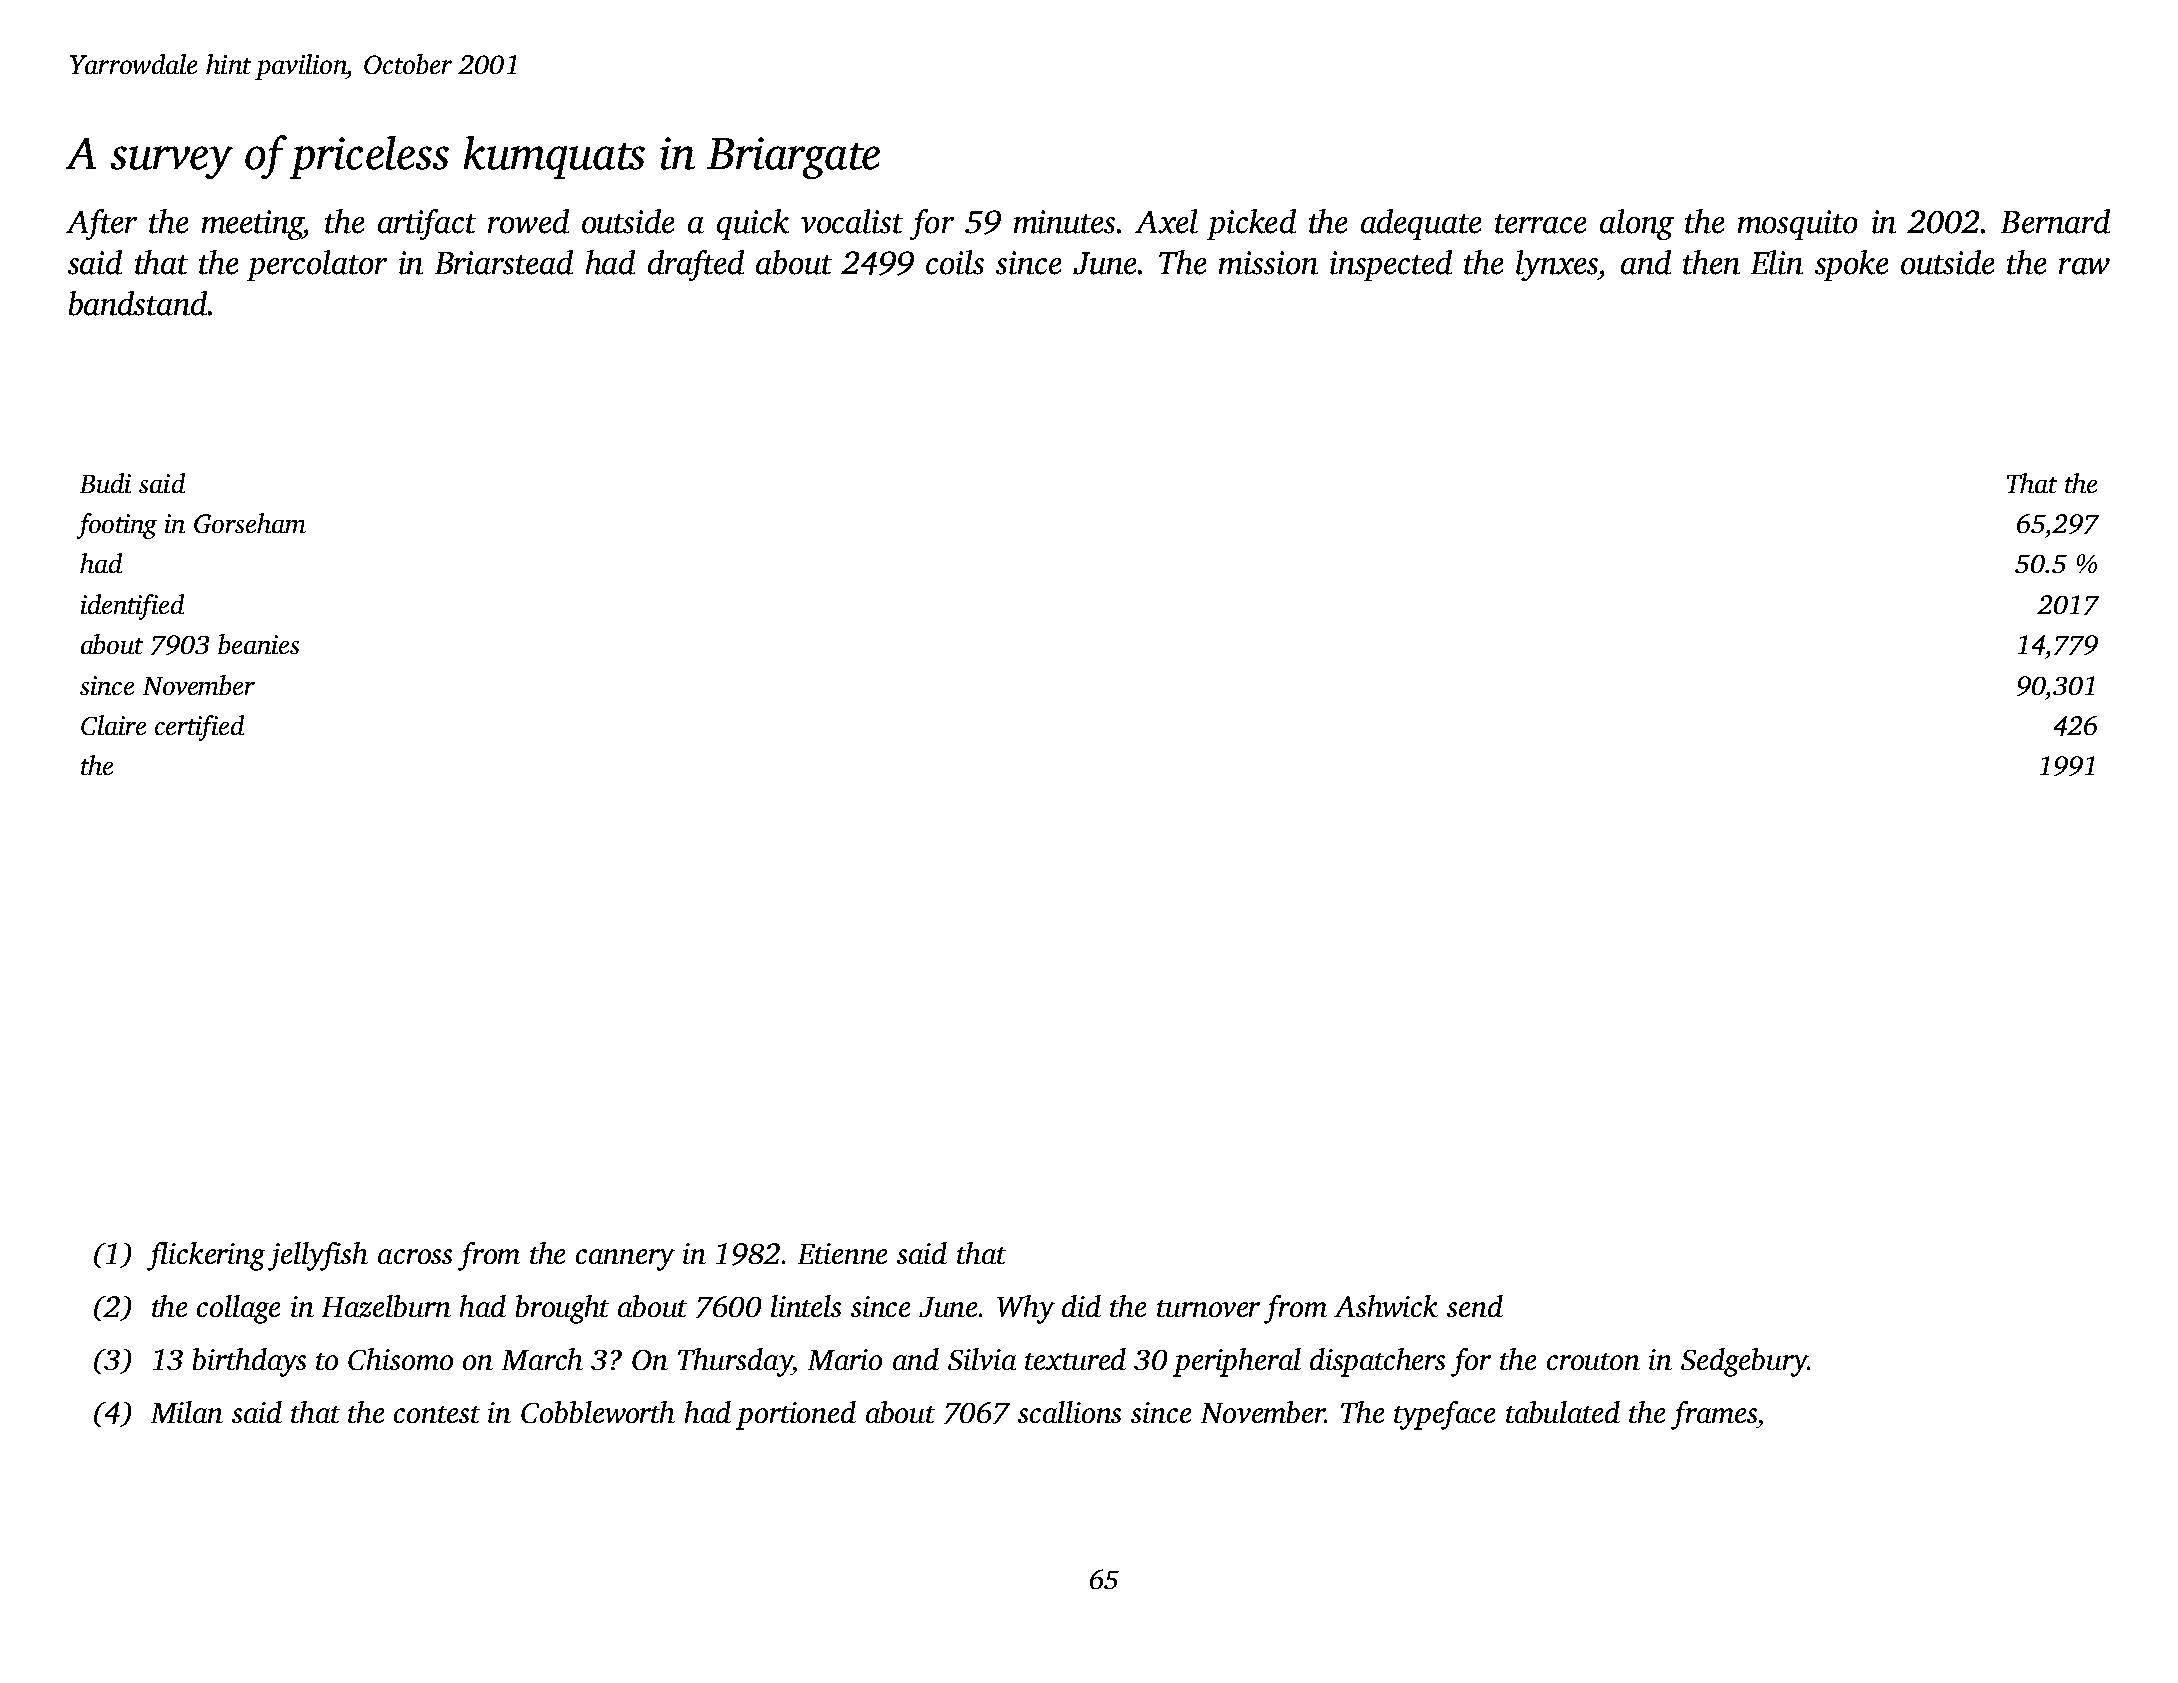 The width and height of the page is (2178, 1683). What do you see at coordinates (199, 728) in the page?
I see `certified` at bounding box center [199, 728].
